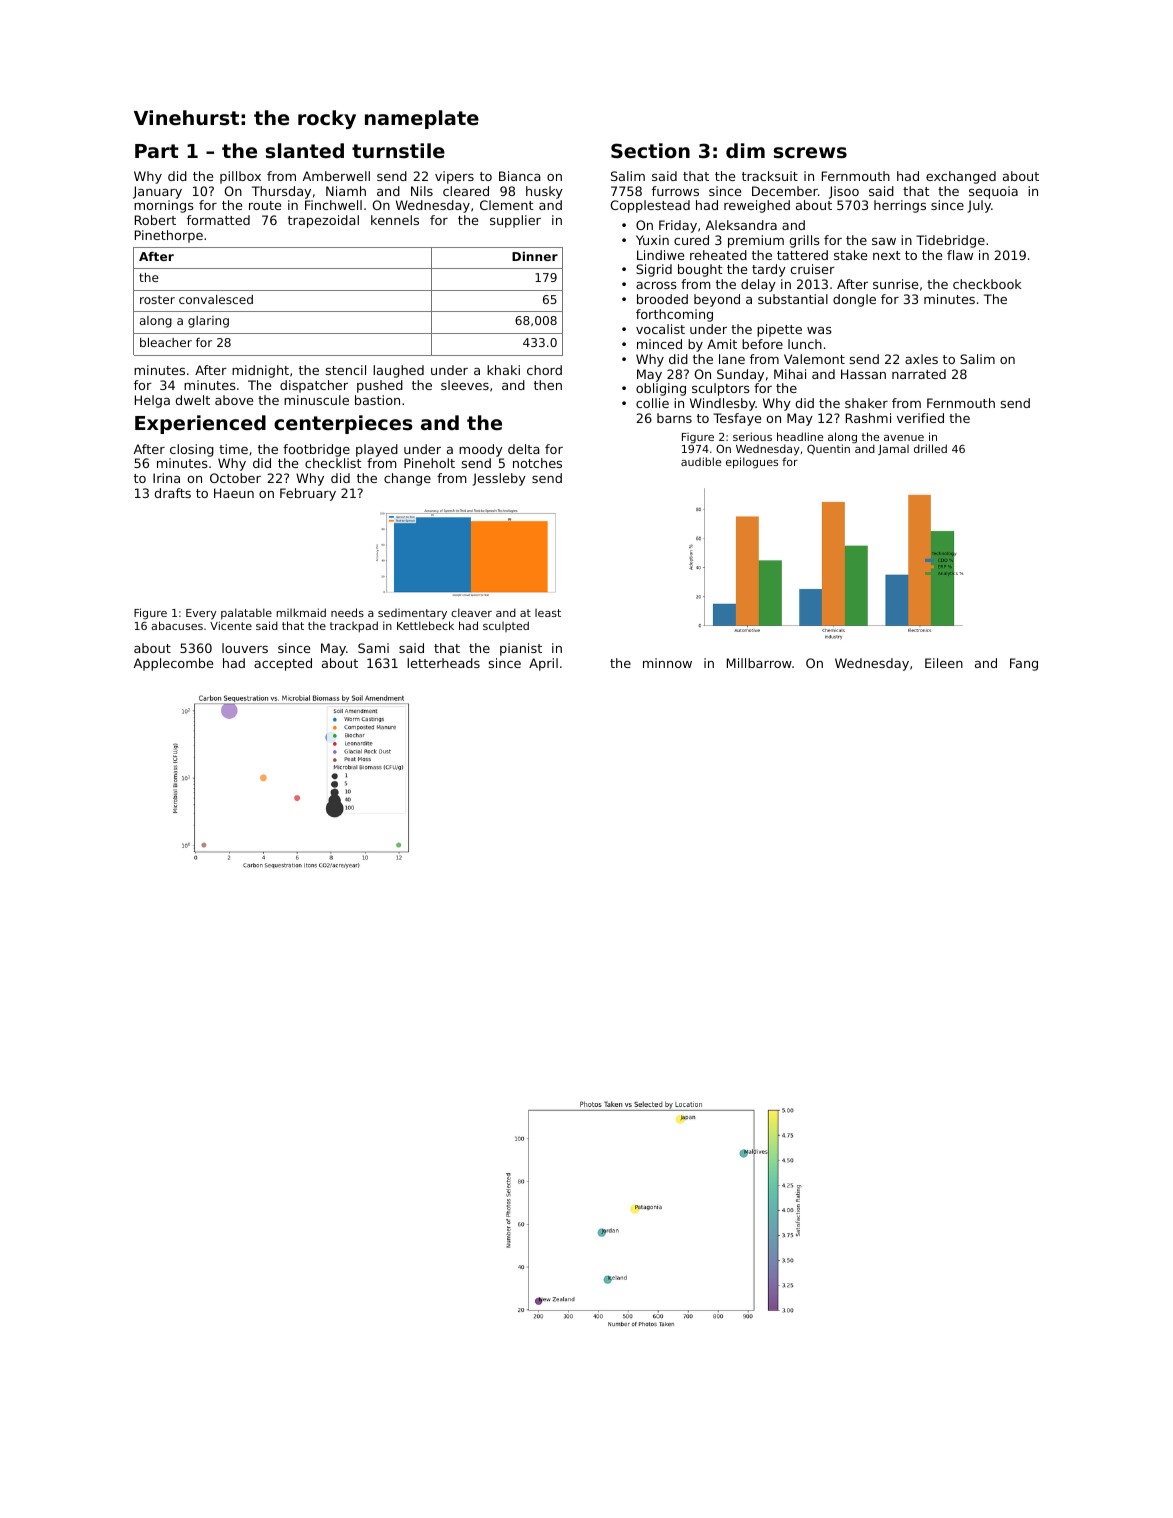  Describe the element at coordinates (960, 255) in the screenshot. I see `flaw` at that location.
